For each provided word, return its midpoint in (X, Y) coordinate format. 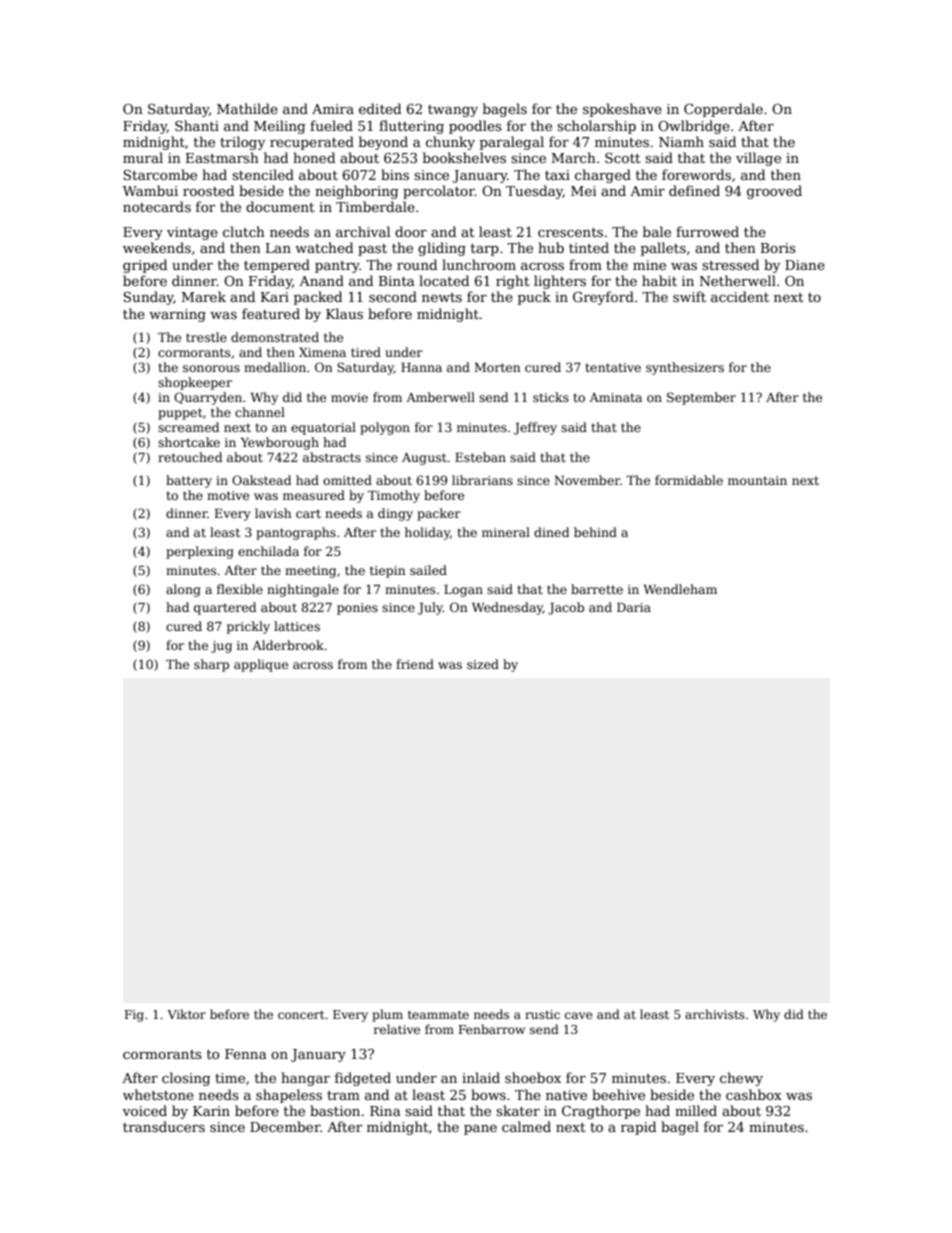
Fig (134, 1016)
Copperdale (723, 110)
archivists (715, 1014)
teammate (438, 1015)
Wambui (150, 190)
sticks (551, 397)
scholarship (596, 127)
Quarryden (208, 398)
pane (480, 1130)
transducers (164, 1126)
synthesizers (685, 368)
